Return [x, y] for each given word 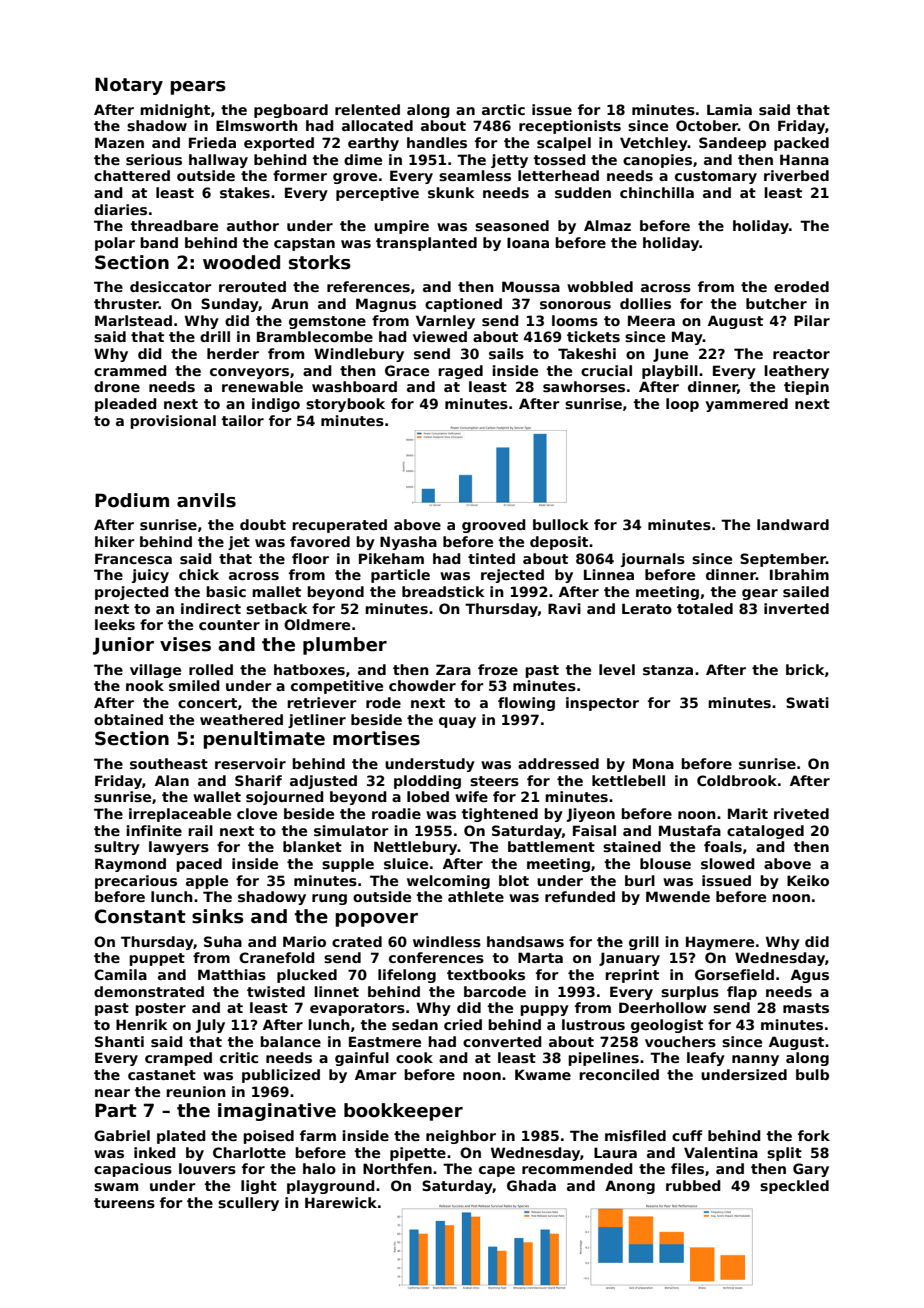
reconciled [619, 1074]
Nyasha [408, 543]
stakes [245, 192]
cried [463, 1024]
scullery [248, 1204]
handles [437, 142]
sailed [806, 591]
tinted [491, 558]
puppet [157, 959]
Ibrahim [799, 574]
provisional [173, 422]
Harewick [341, 1202]
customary [716, 177]
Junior [123, 646]
